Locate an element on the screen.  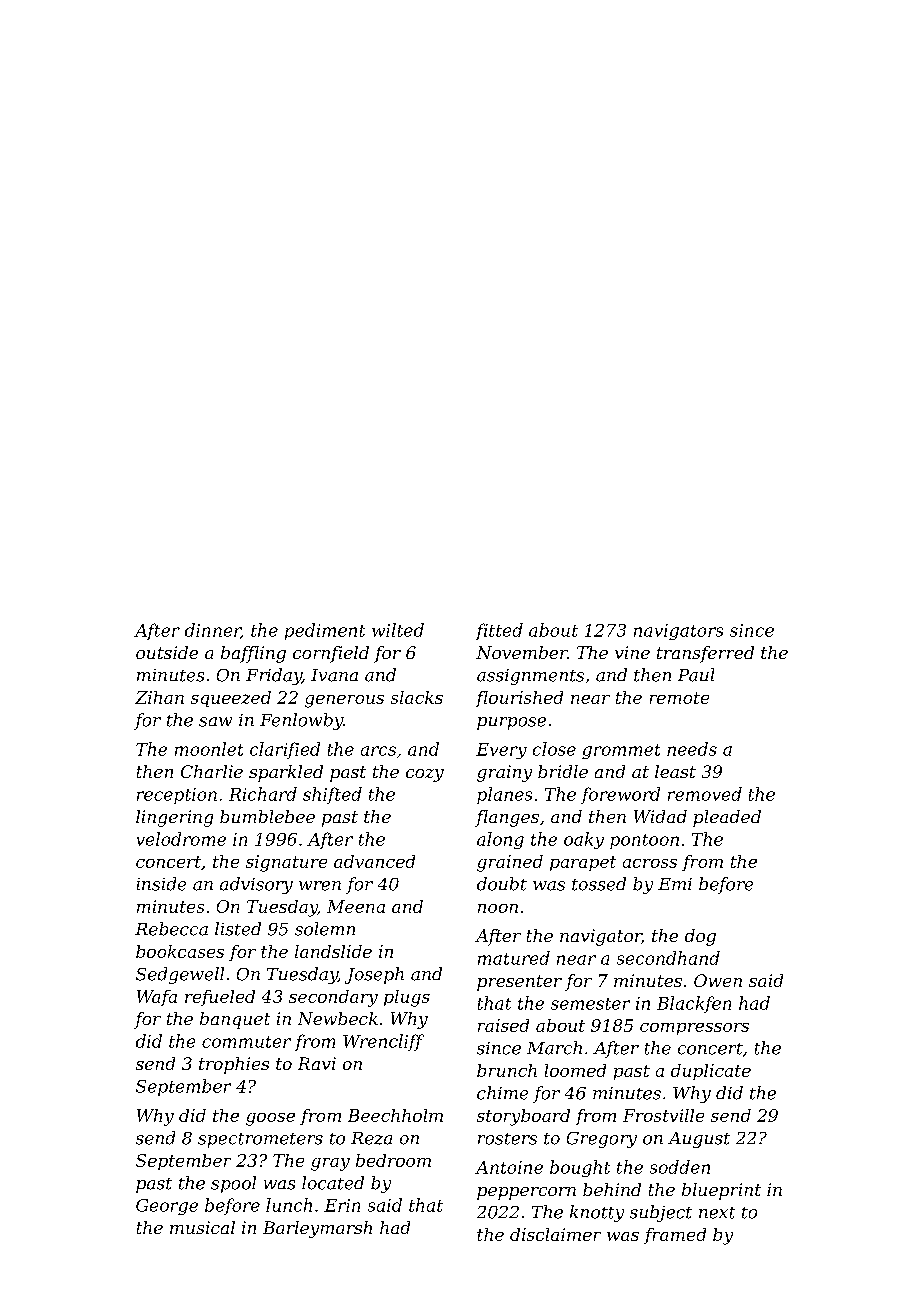
musical is located at coordinates (202, 1227).
